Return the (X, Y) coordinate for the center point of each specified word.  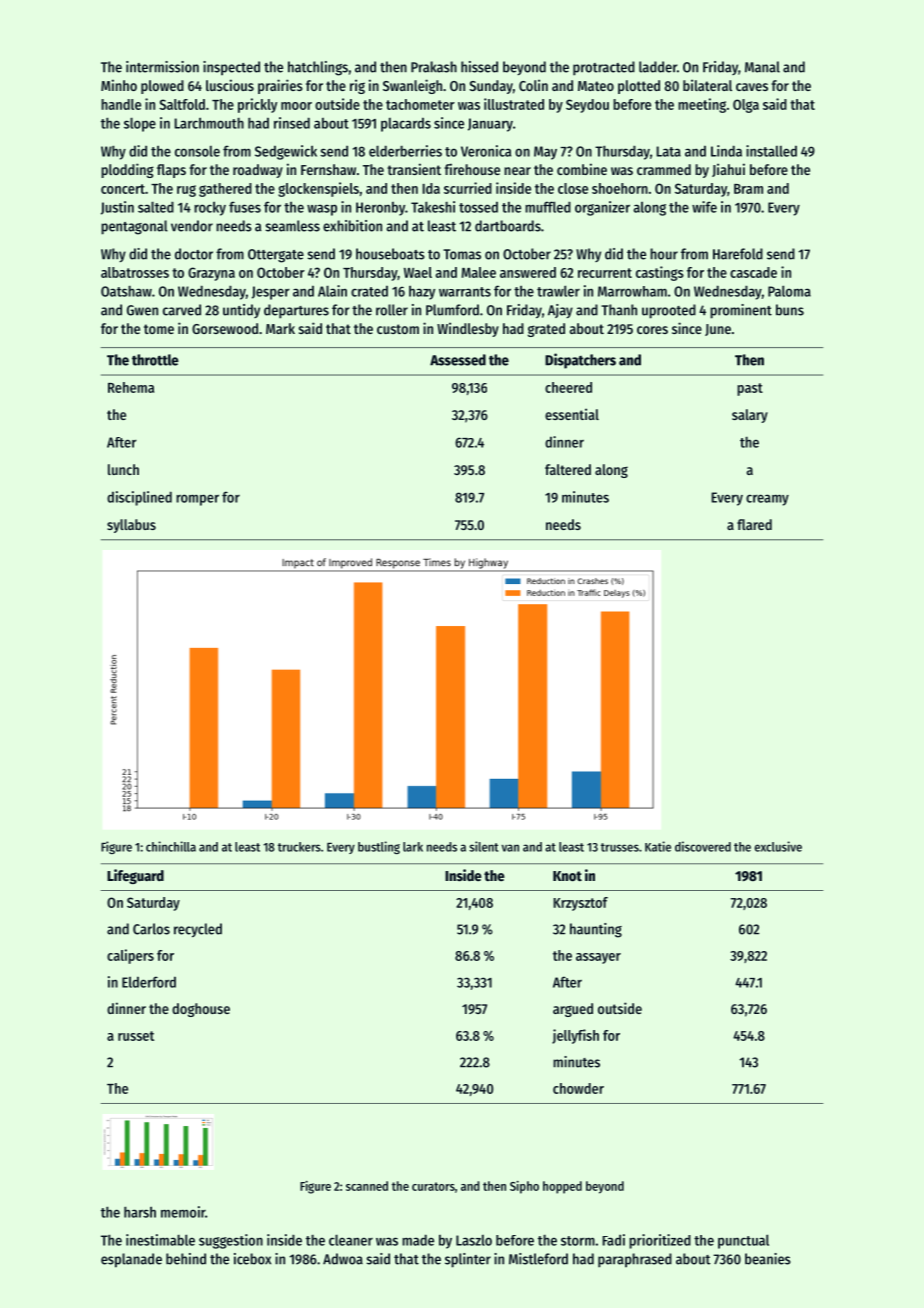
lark (413, 847)
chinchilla (171, 846)
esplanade (131, 1260)
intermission (162, 67)
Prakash (434, 67)
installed (771, 151)
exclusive (778, 846)
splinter (468, 1260)
